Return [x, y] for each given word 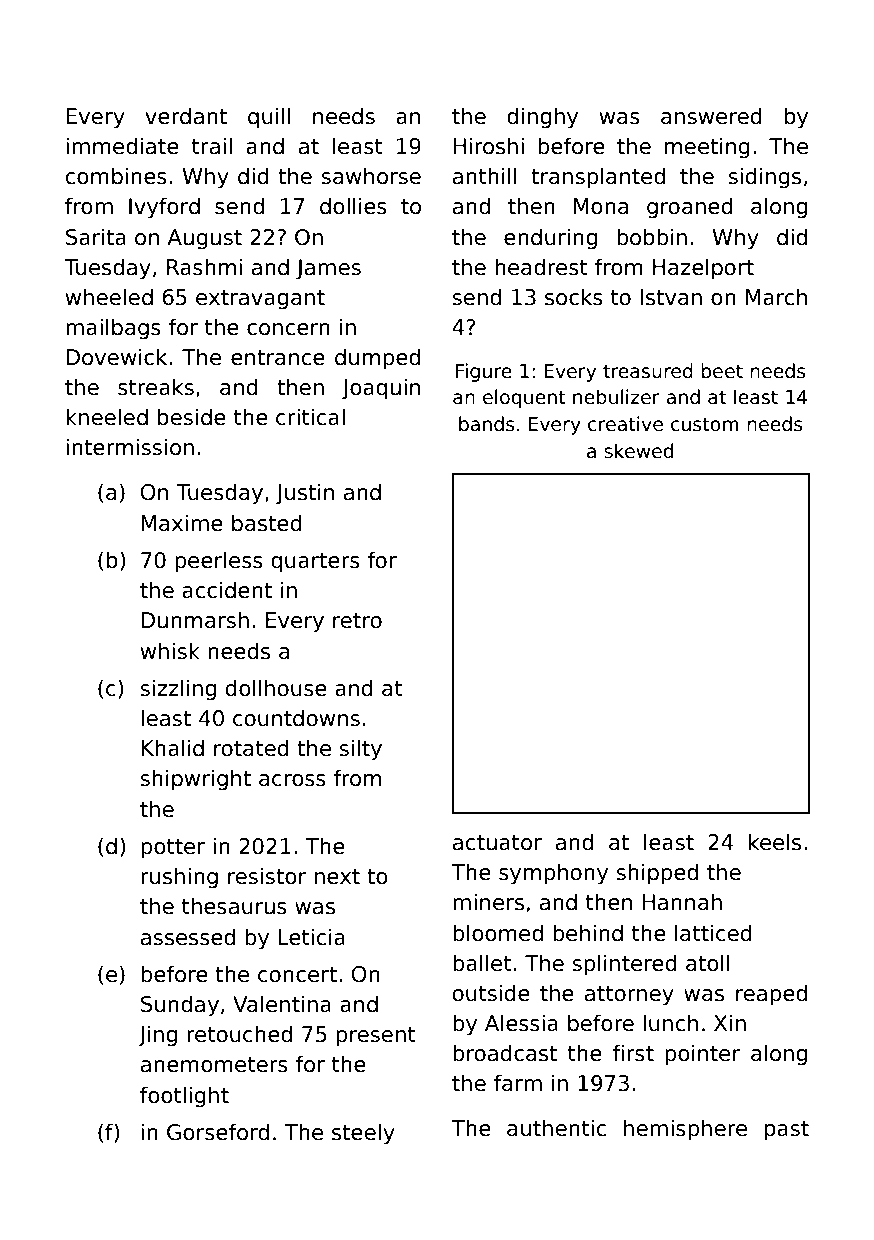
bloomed [498, 933]
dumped [377, 359]
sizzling [178, 690]
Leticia [311, 937]
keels [775, 842]
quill [269, 118]
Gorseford [218, 1132]
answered [711, 116]
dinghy [542, 118]
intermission [130, 447]
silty [360, 750]
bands [487, 424]
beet [722, 371]
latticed [713, 933]
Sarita [96, 237]
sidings [764, 178]
